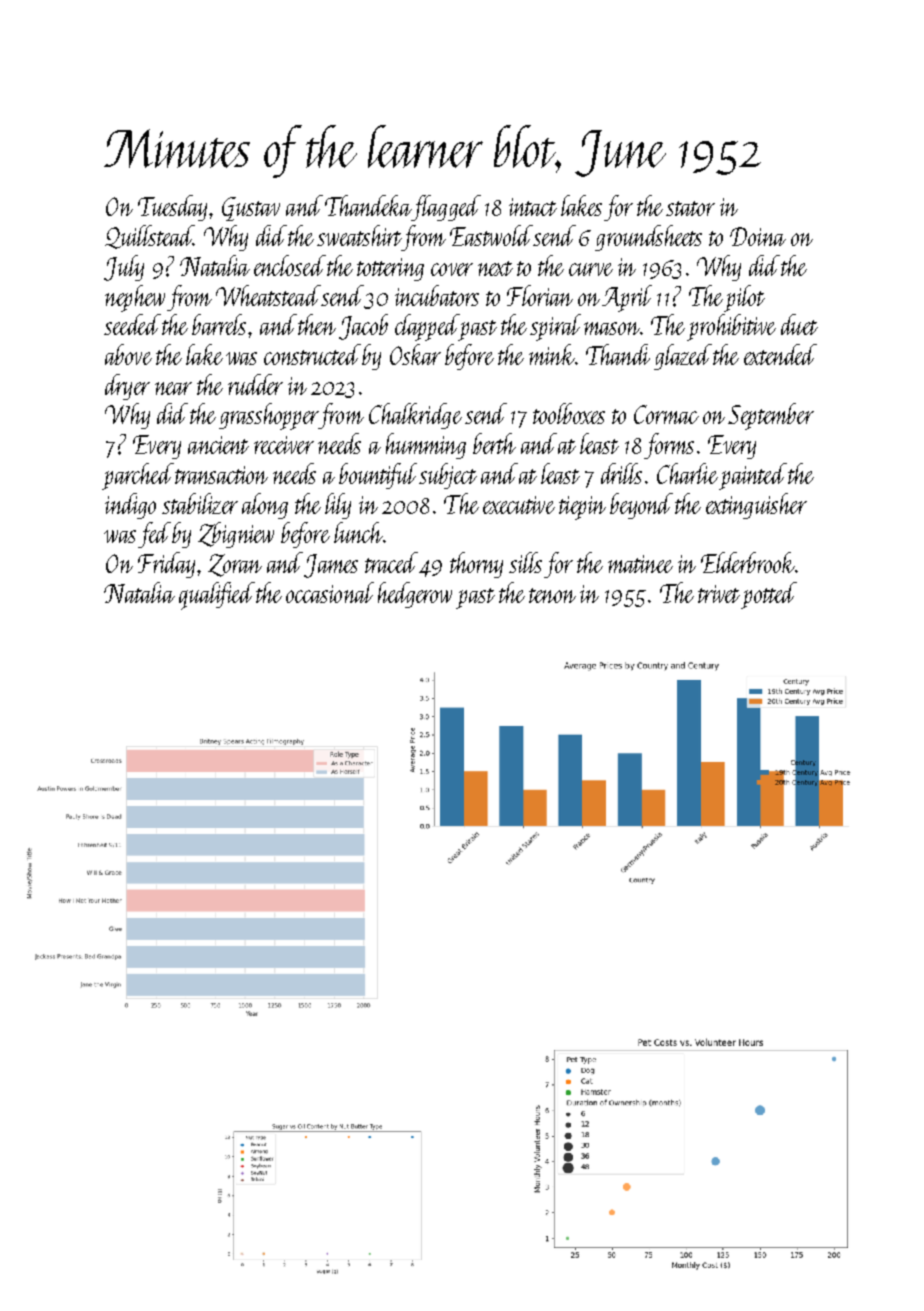 The image size is (924, 1311). Describe the element at coordinates (744, 298) in the document. I see `pilot` at that location.
